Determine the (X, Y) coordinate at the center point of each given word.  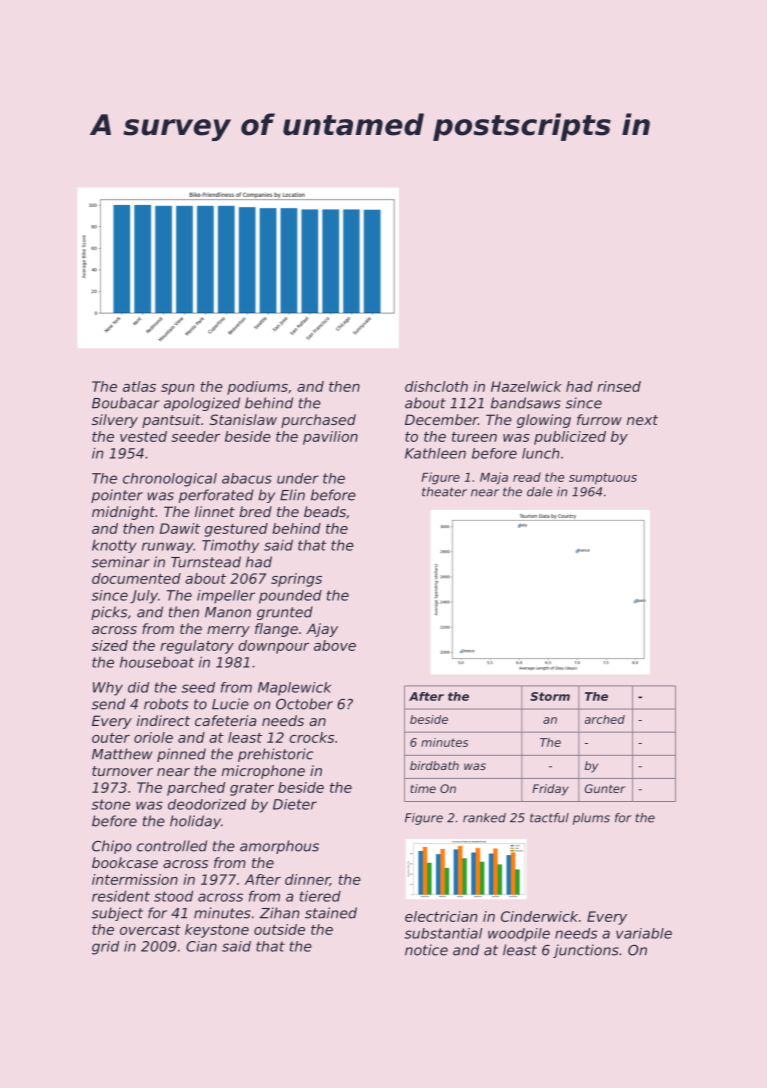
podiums (257, 388)
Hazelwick (526, 386)
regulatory (197, 647)
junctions (586, 951)
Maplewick (294, 689)
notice (426, 950)
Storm (550, 696)
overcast (150, 930)
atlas (139, 386)
